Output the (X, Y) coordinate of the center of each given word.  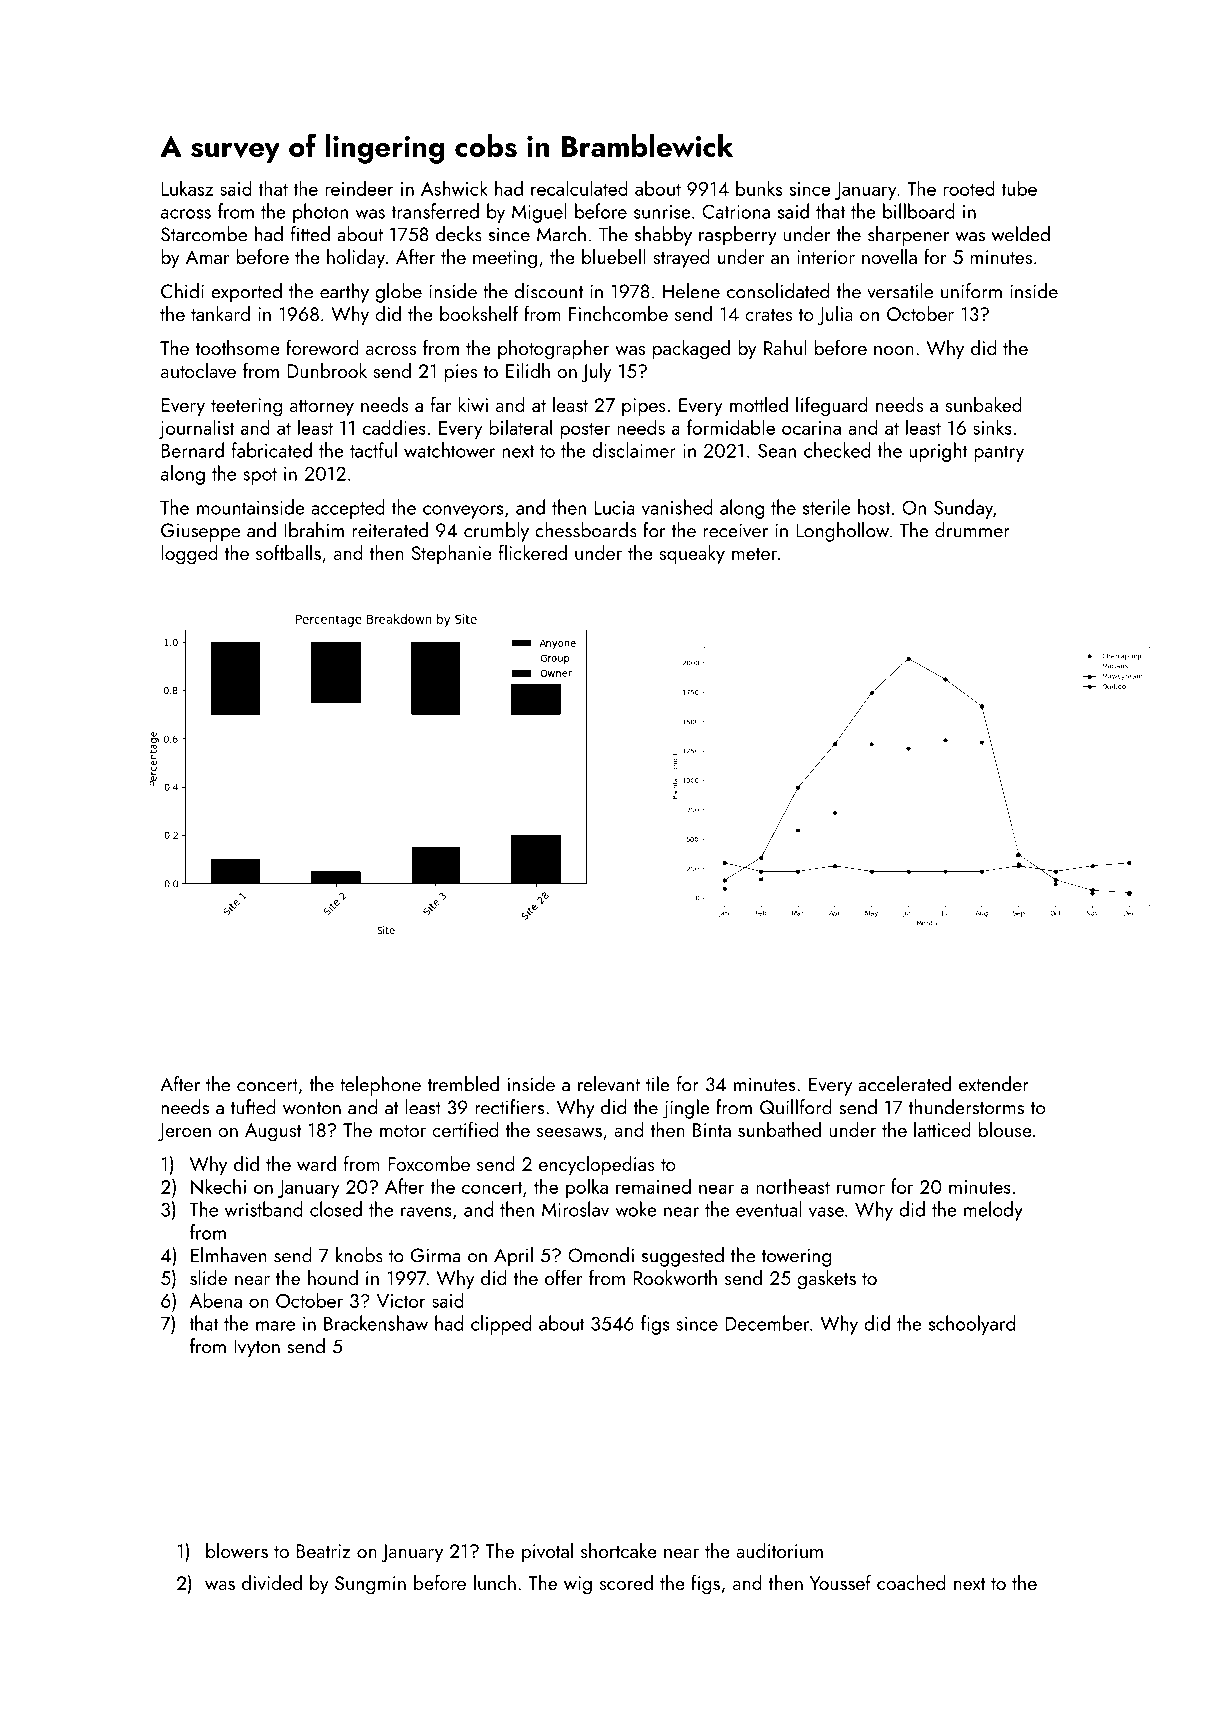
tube (1019, 188)
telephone (380, 1086)
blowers (237, 1550)
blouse (1005, 1129)
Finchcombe (618, 313)
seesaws (569, 1132)
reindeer (359, 188)
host (874, 507)
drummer (972, 530)
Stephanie (452, 555)
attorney (322, 408)
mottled (759, 404)
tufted (253, 1107)
